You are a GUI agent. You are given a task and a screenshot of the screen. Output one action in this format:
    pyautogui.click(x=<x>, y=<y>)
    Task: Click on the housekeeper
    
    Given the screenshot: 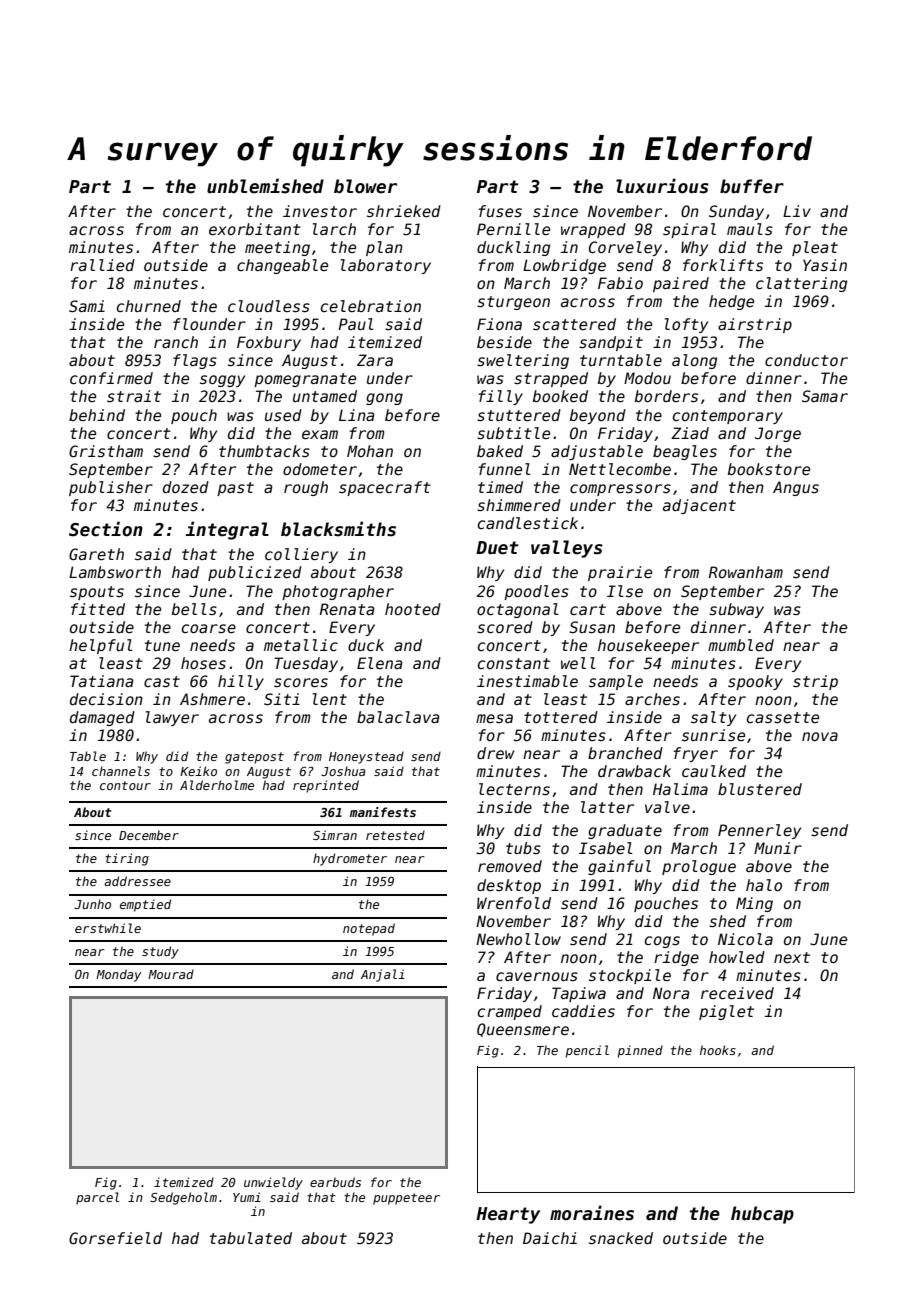 What is the action you would take?
    pyautogui.click(x=648, y=646)
